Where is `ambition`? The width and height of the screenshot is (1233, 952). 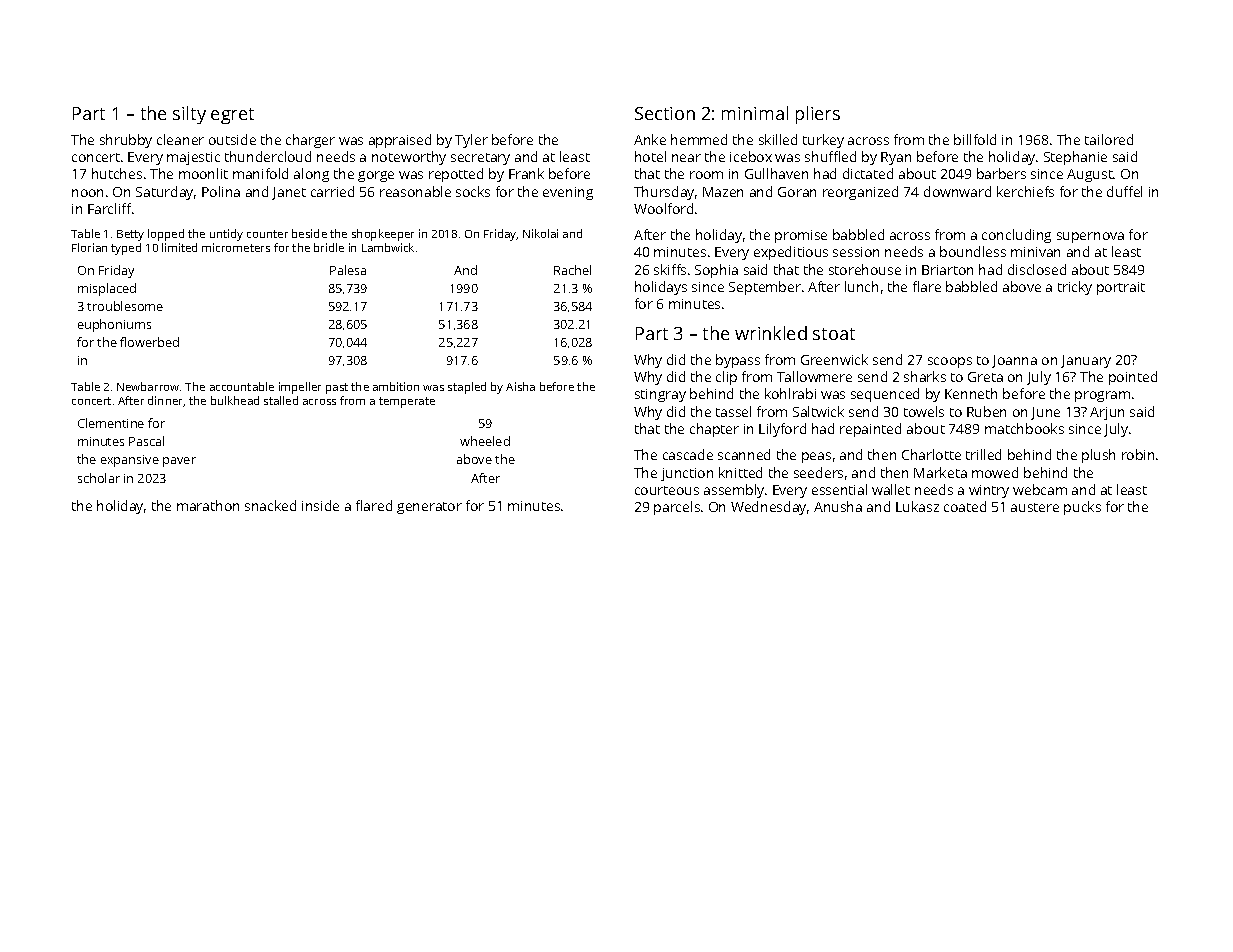 ambition is located at coordinates (396, 386).
